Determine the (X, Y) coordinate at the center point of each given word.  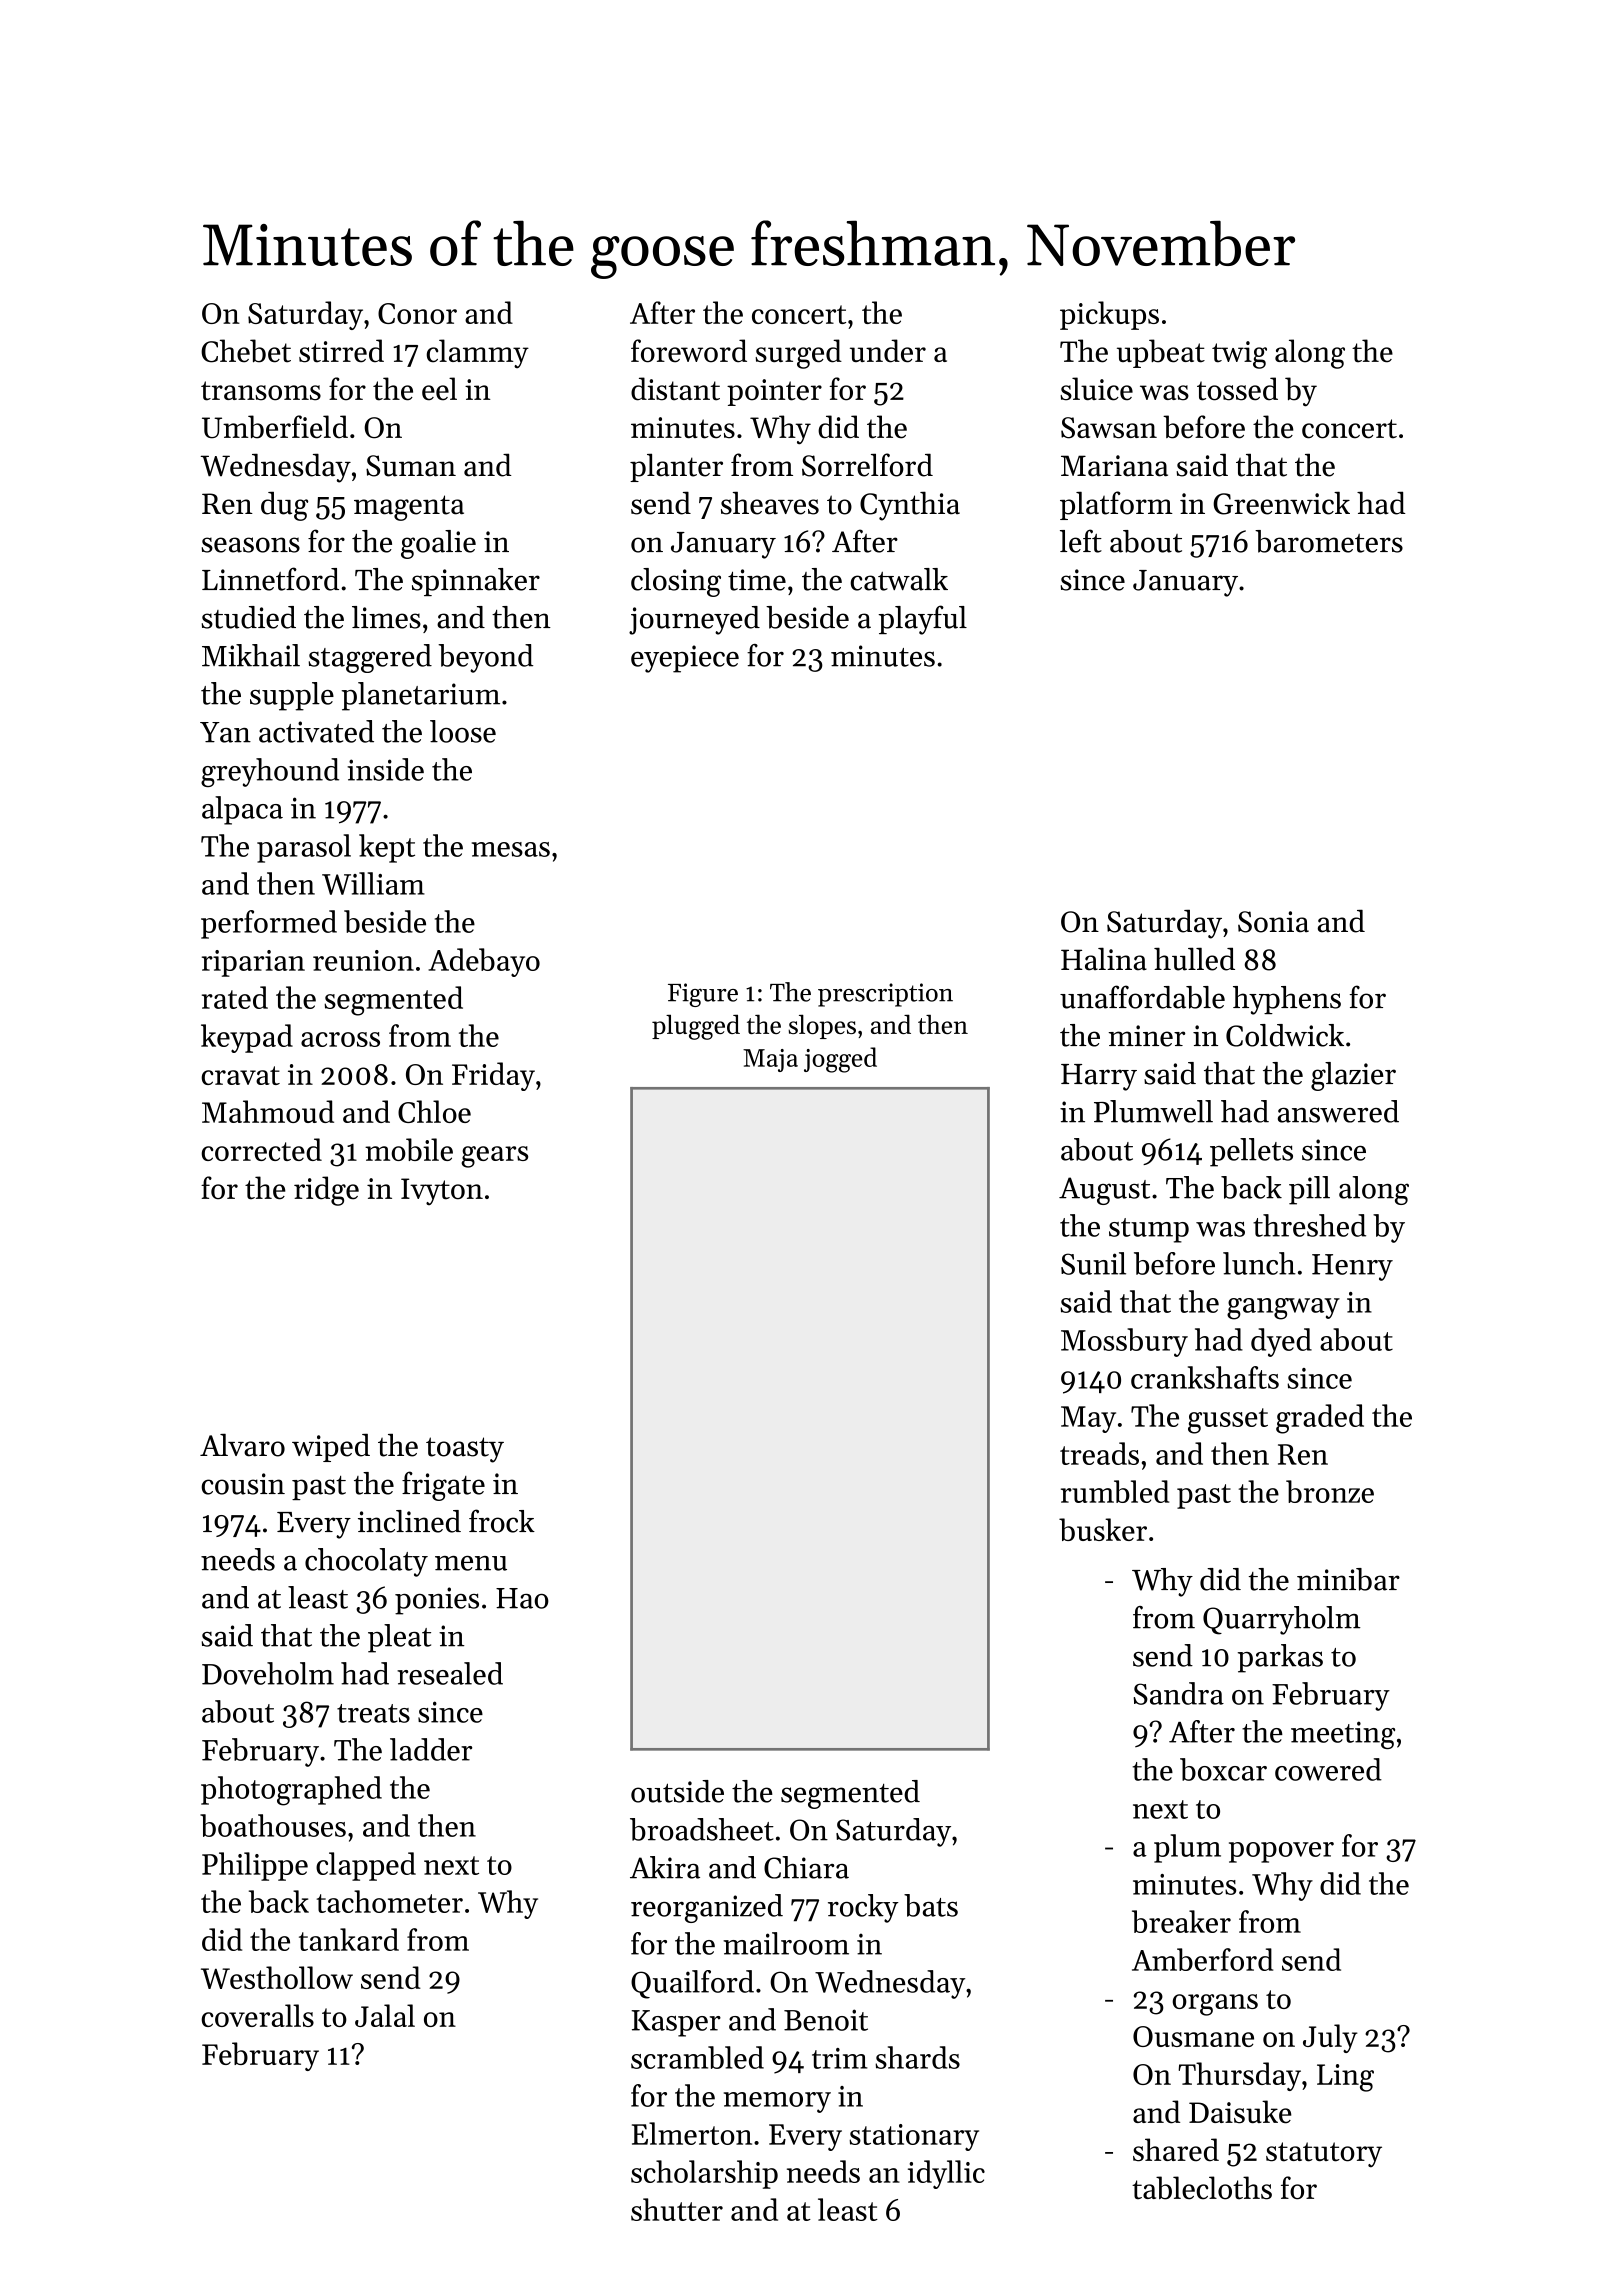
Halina (1104, 959)
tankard (349, 1939)
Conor (417, 313)
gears (494, 1157)
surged (798, 354)
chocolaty (366, 1562)
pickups (1109, 315)
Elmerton (692, 2133)
